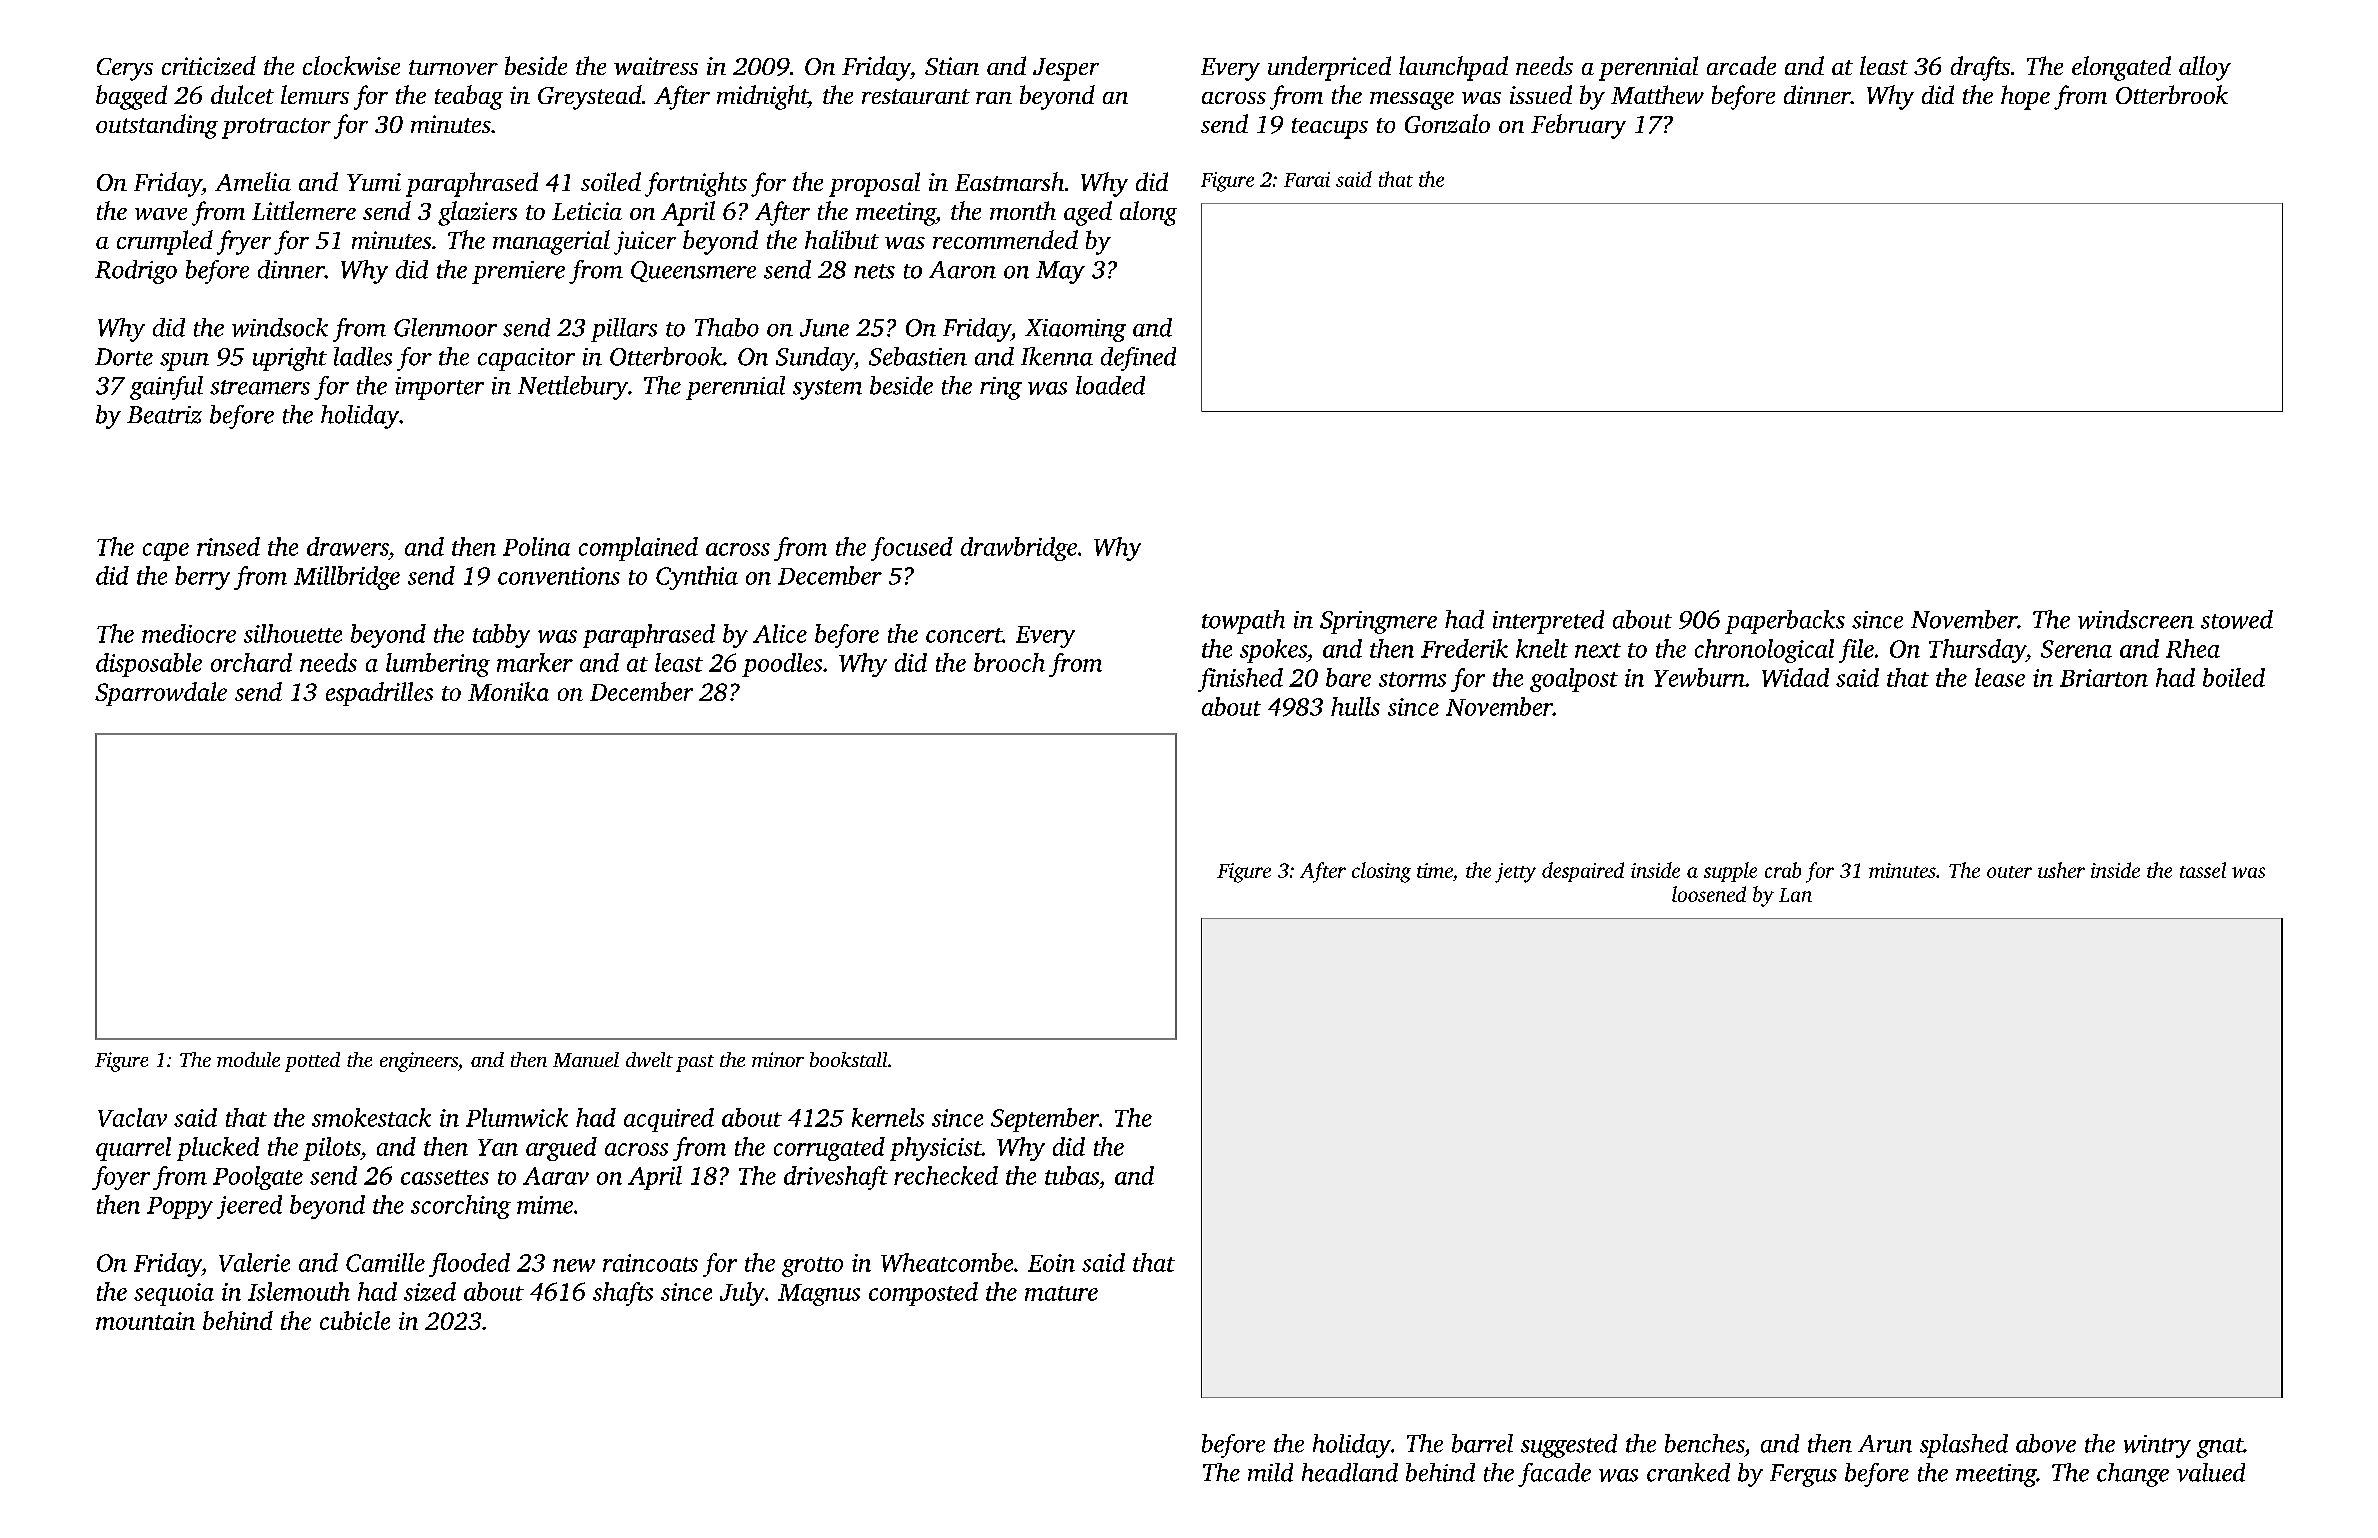 This page has width=2378, height=1538. What do you see at coordinates (916, 96) in the page?
I see `restaurant` at bounding box center [916, 96].
